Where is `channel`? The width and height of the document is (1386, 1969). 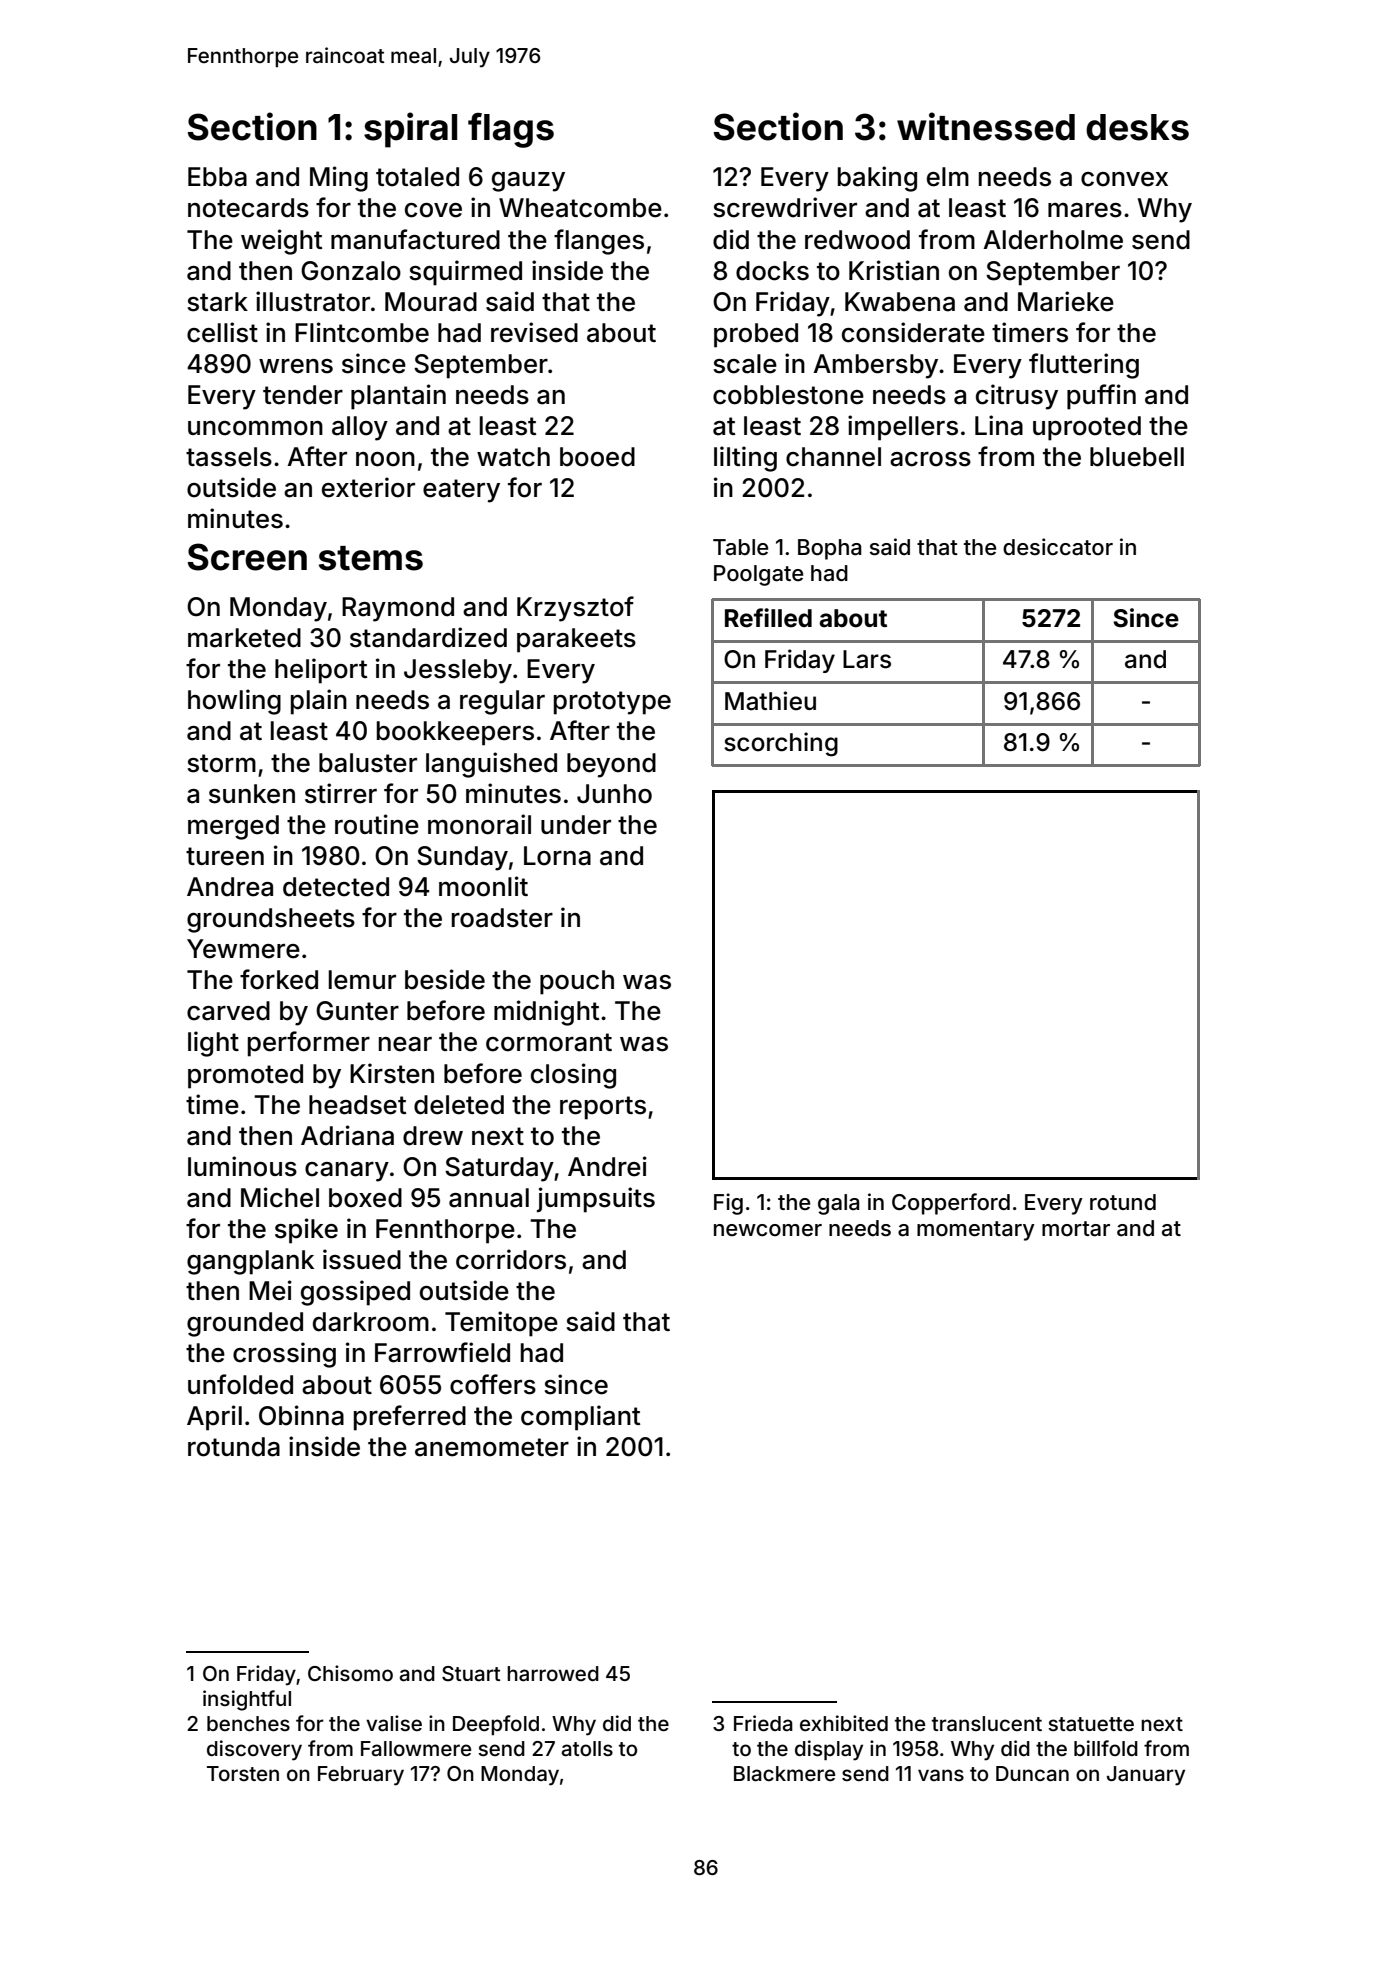 channel is located at coordinates (833, 457).
